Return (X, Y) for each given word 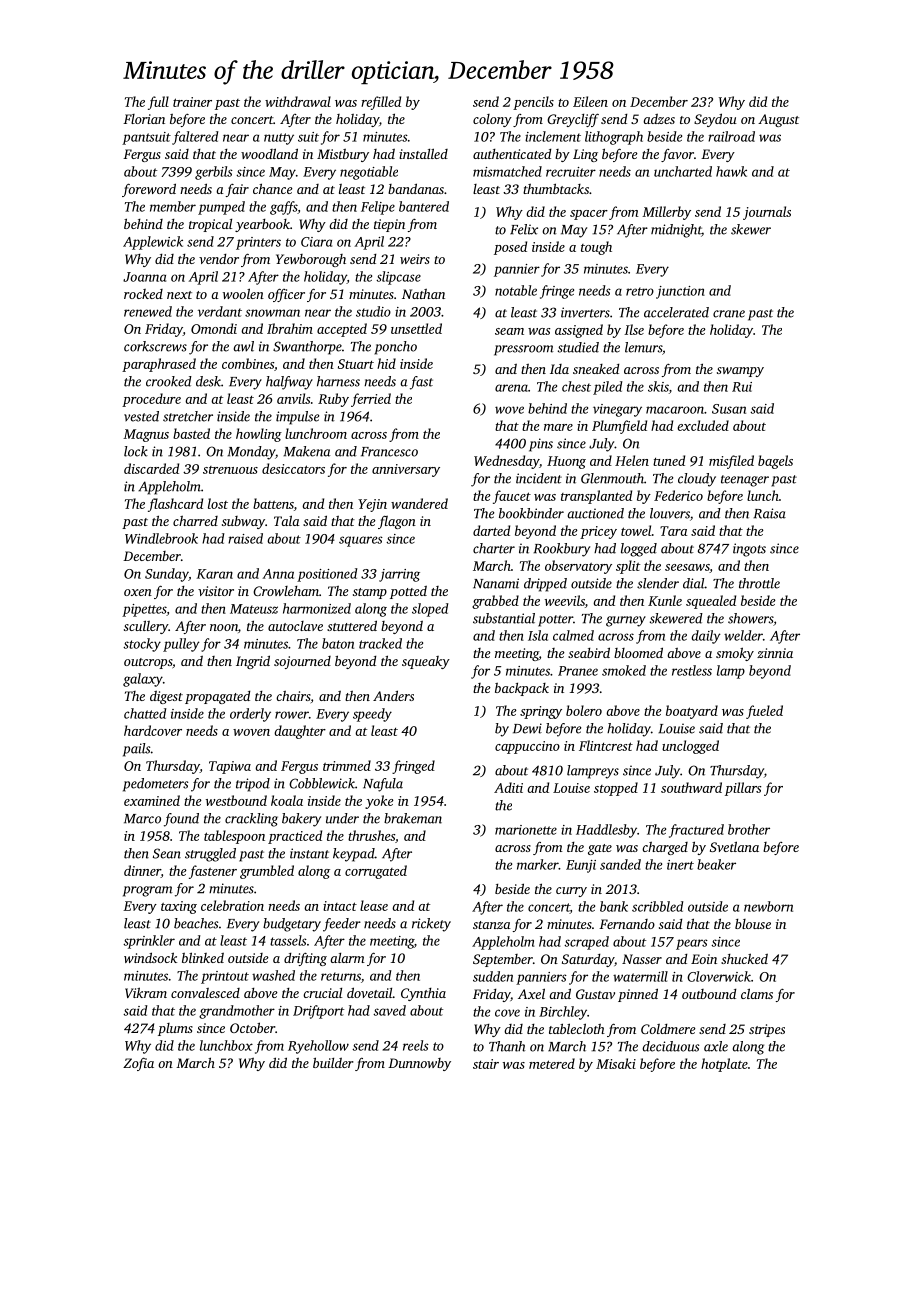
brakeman (413, 818)
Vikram (146, 992)
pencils (533, 103)
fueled (764, 712)
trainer (192, 102)
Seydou (715, 120)
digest (166, 697)
